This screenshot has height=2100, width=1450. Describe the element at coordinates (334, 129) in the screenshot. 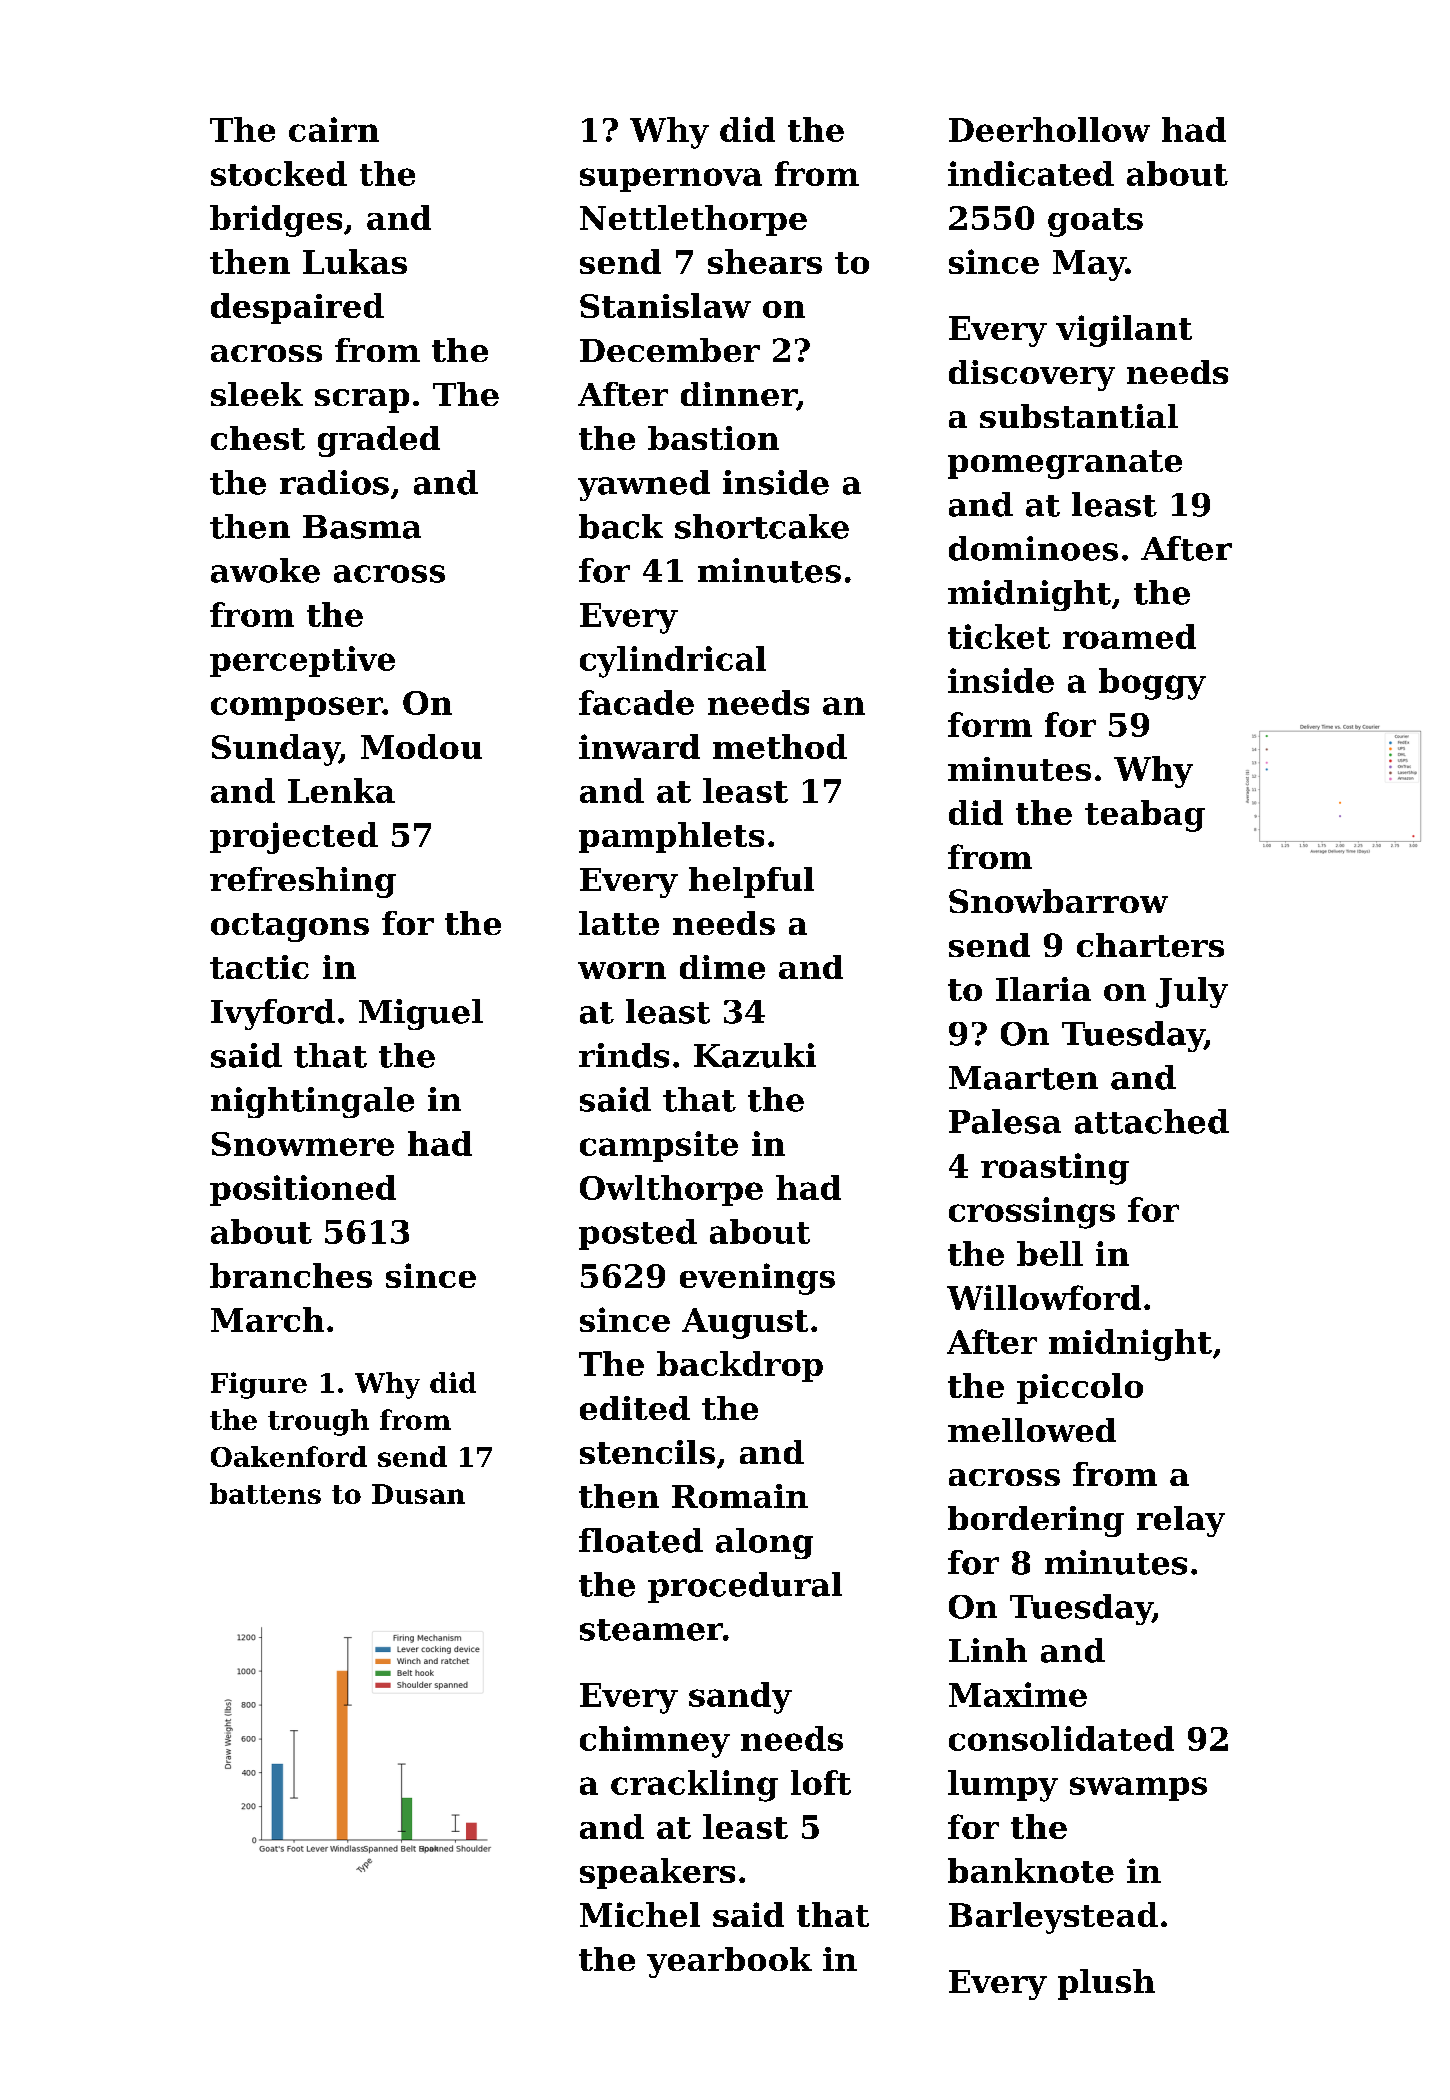

I see `cairn` at that location.
